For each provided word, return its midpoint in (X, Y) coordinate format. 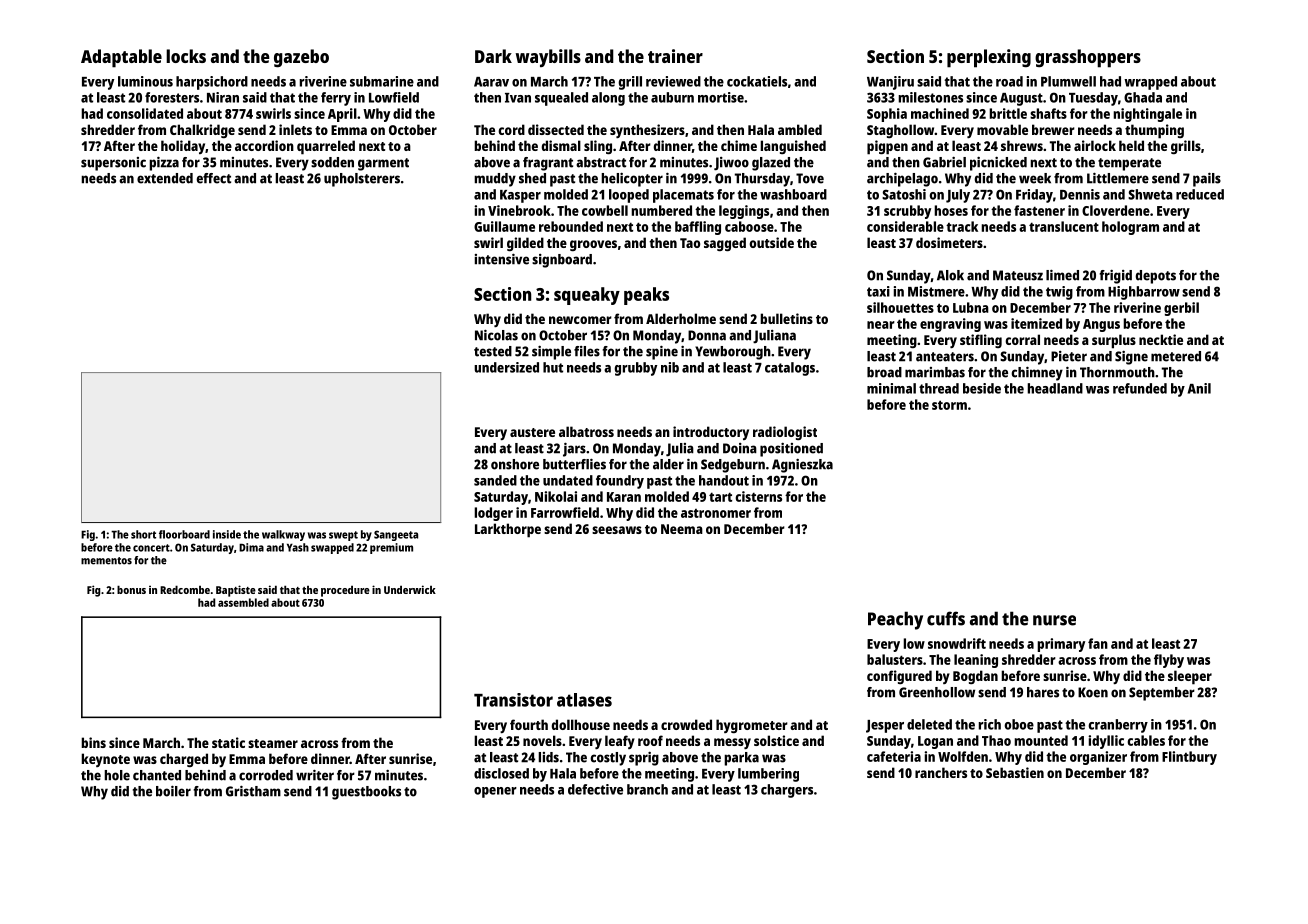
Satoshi (904, 194)
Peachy (895, 620)
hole (117, 775)
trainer (675, 56)
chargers (787, 791)
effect (213, 178)
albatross (586, 431)
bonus (131, 589)
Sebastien (1015, 772)
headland (1055, 388)
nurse (1054, 620)
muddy (495, 180)
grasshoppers (1088, 58)
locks (186, 56)
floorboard (184, 534)
